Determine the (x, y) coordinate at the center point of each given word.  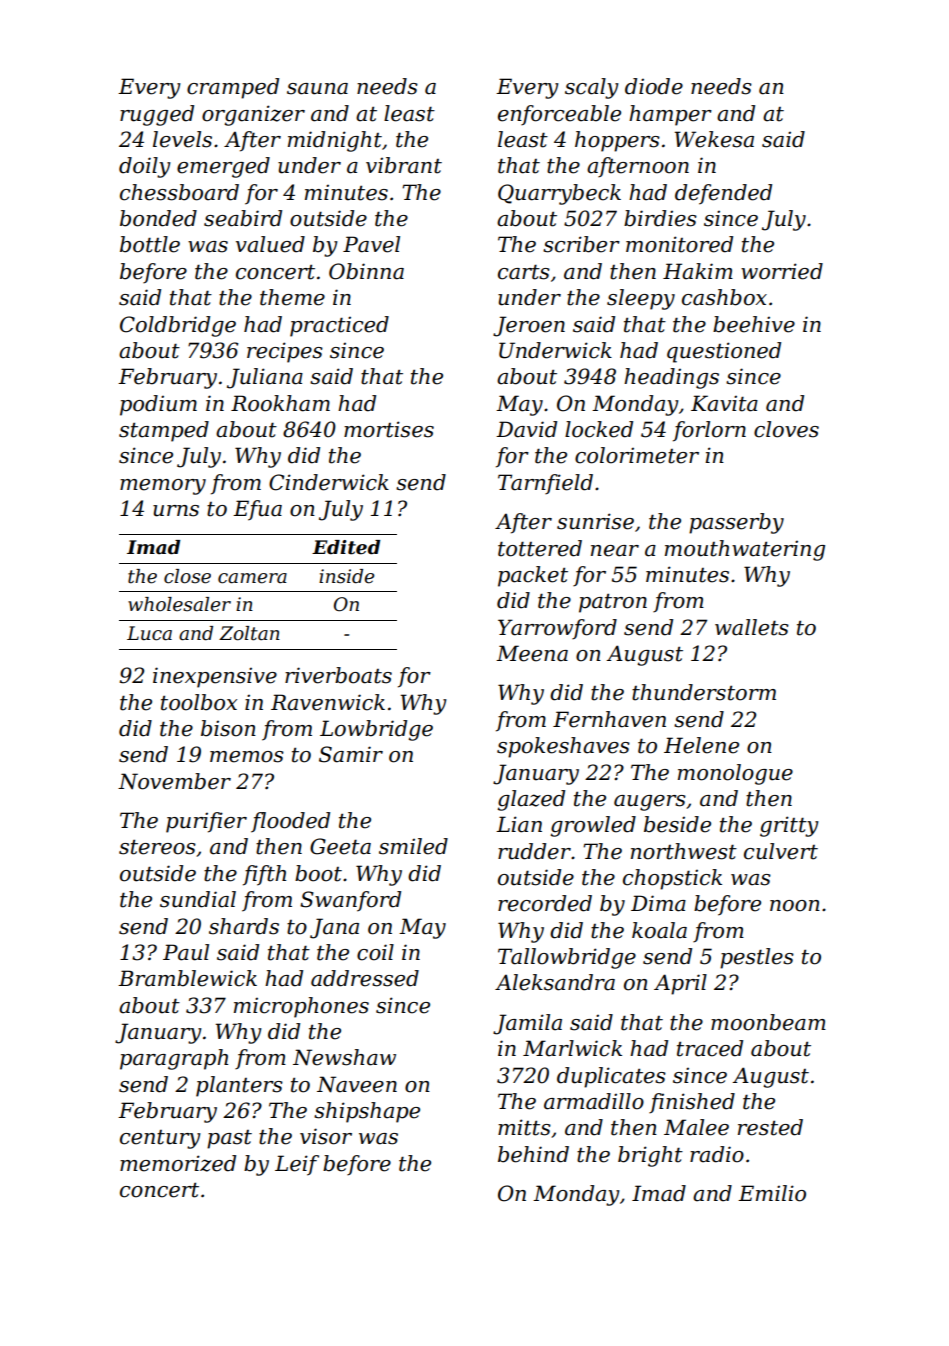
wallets (752, 627)
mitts (524, 1127)
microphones (301, 1007)
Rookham (280, 403)
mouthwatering (745, 550)
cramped (233, 88)
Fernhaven (609, 719)
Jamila (527, 1024)
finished (692, 1103)
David (526, 429)
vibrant (404, 165)
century (160, 1139)
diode (654, 86)
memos (247, 757)
